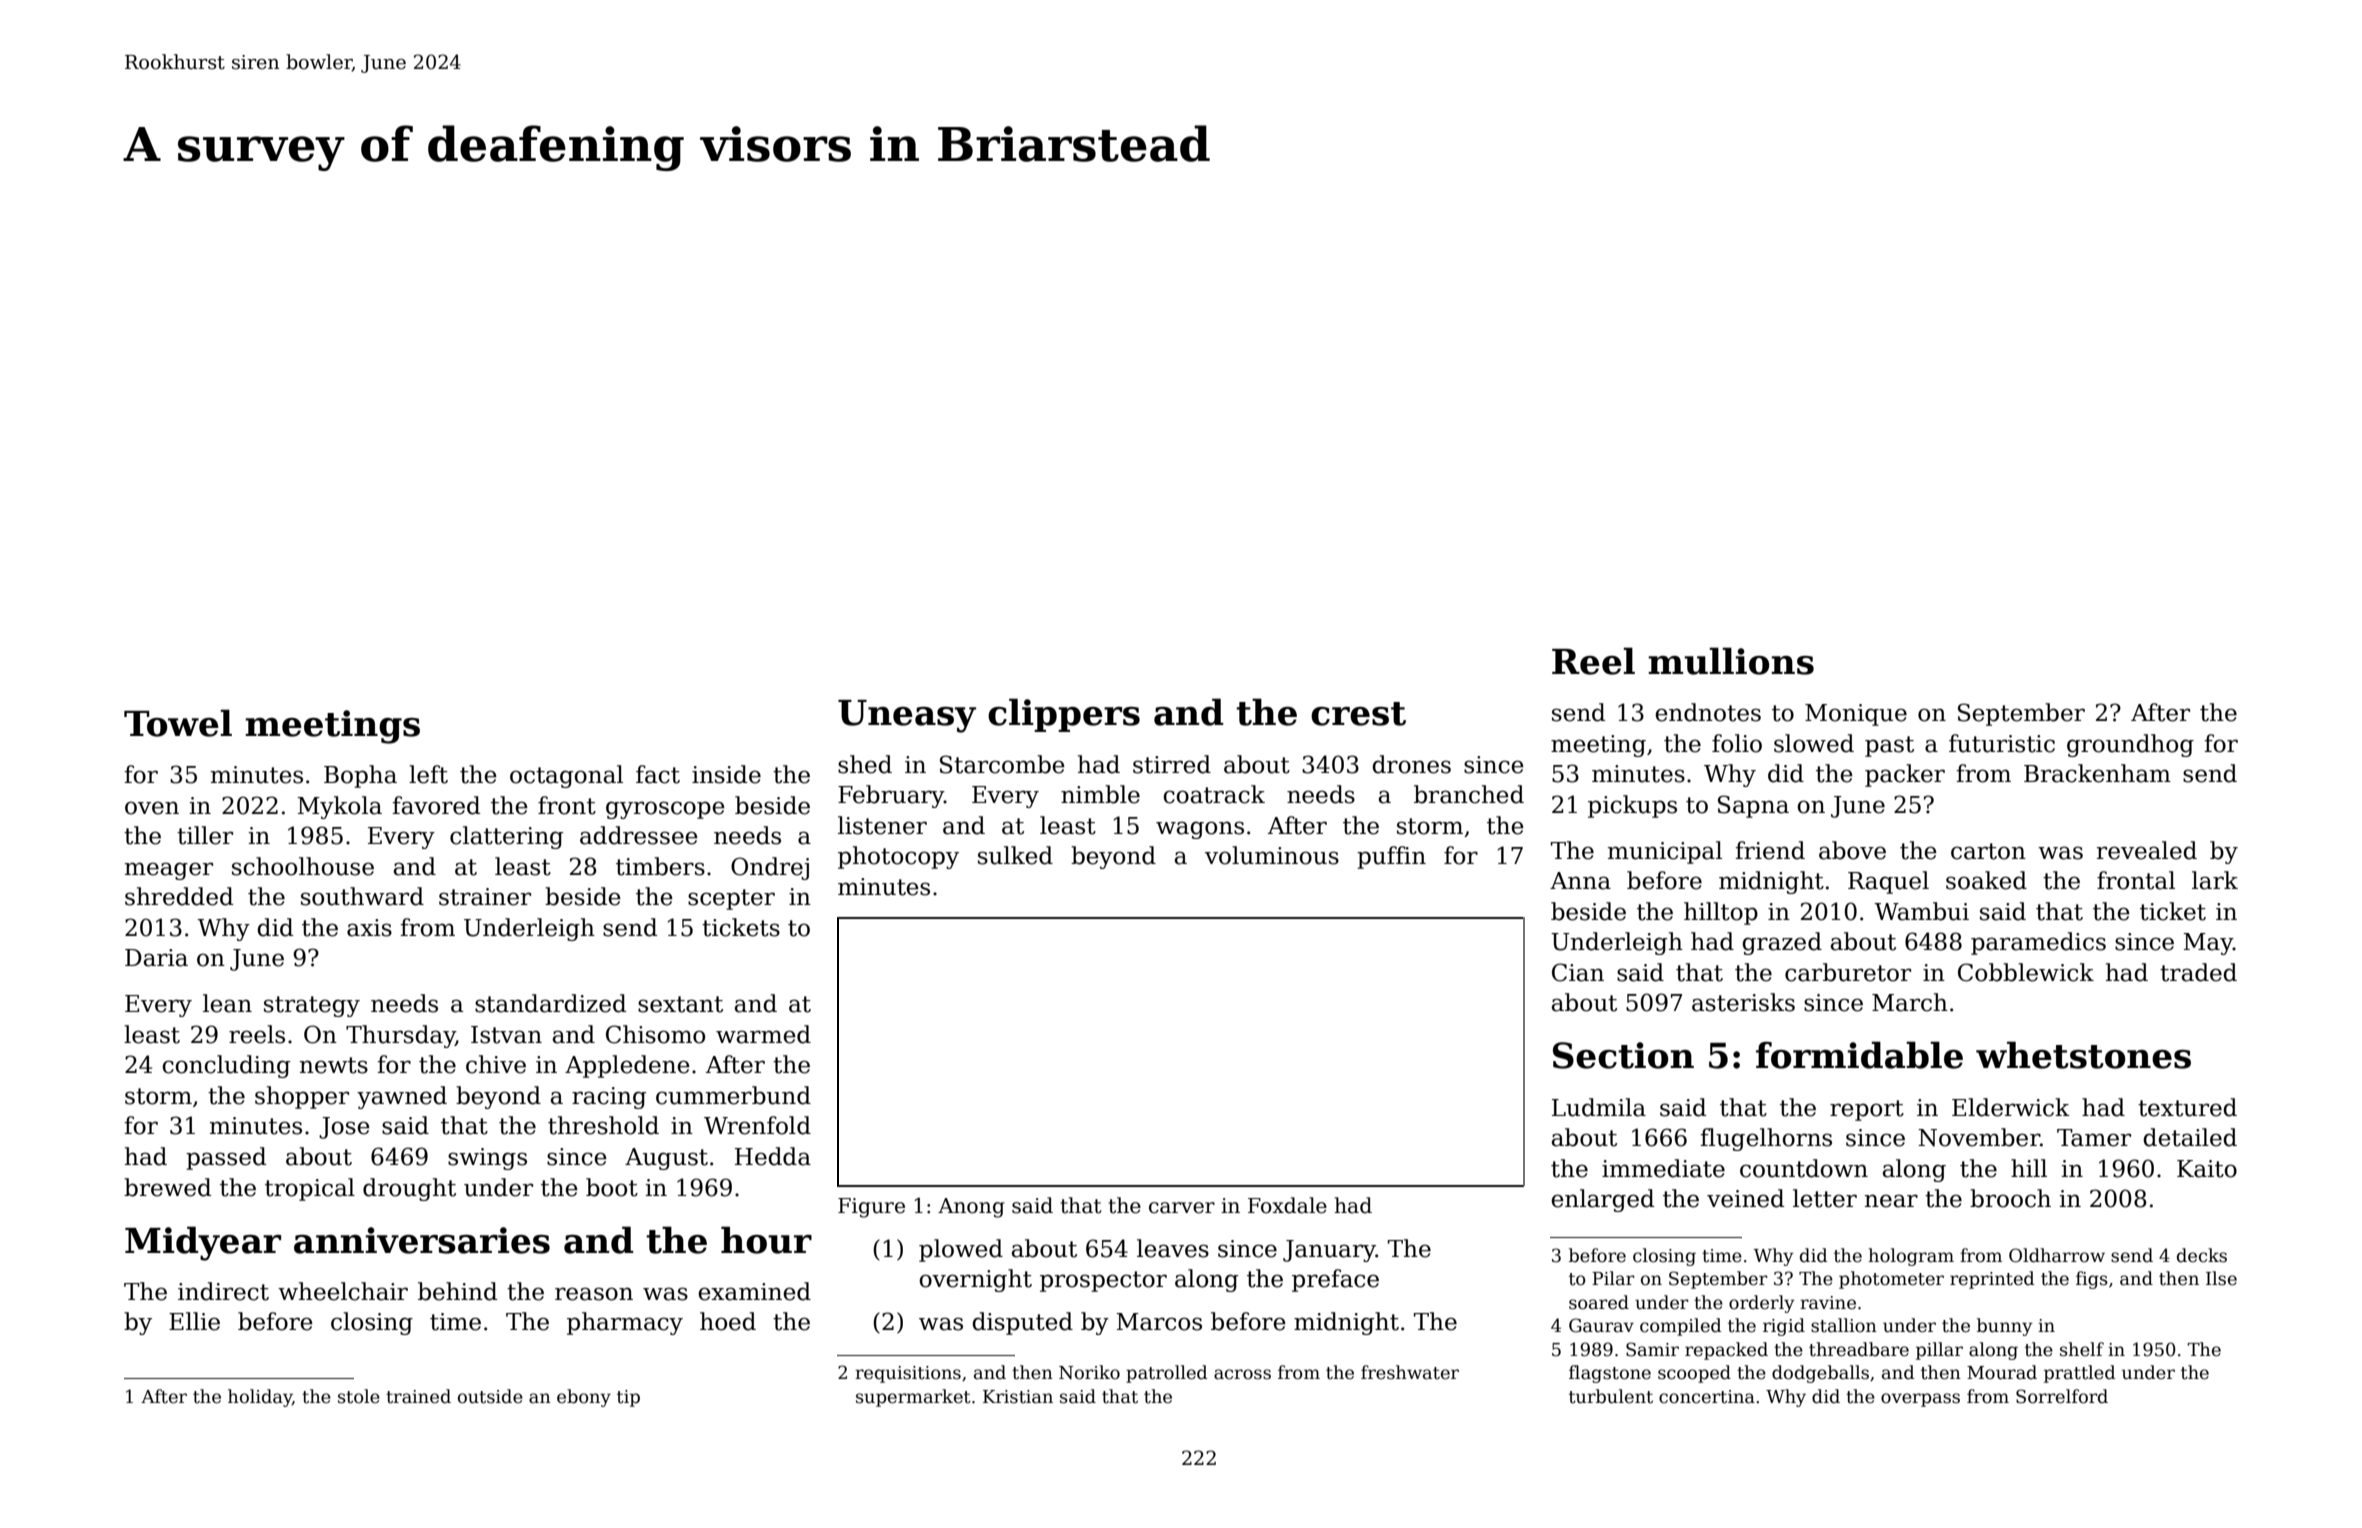 The height and width of the screenshot is (1528, 2362). What do you see at coordinates (2130, 745) in the screenshot?
I see `groundhog` at bounding box center [2130, 745].
